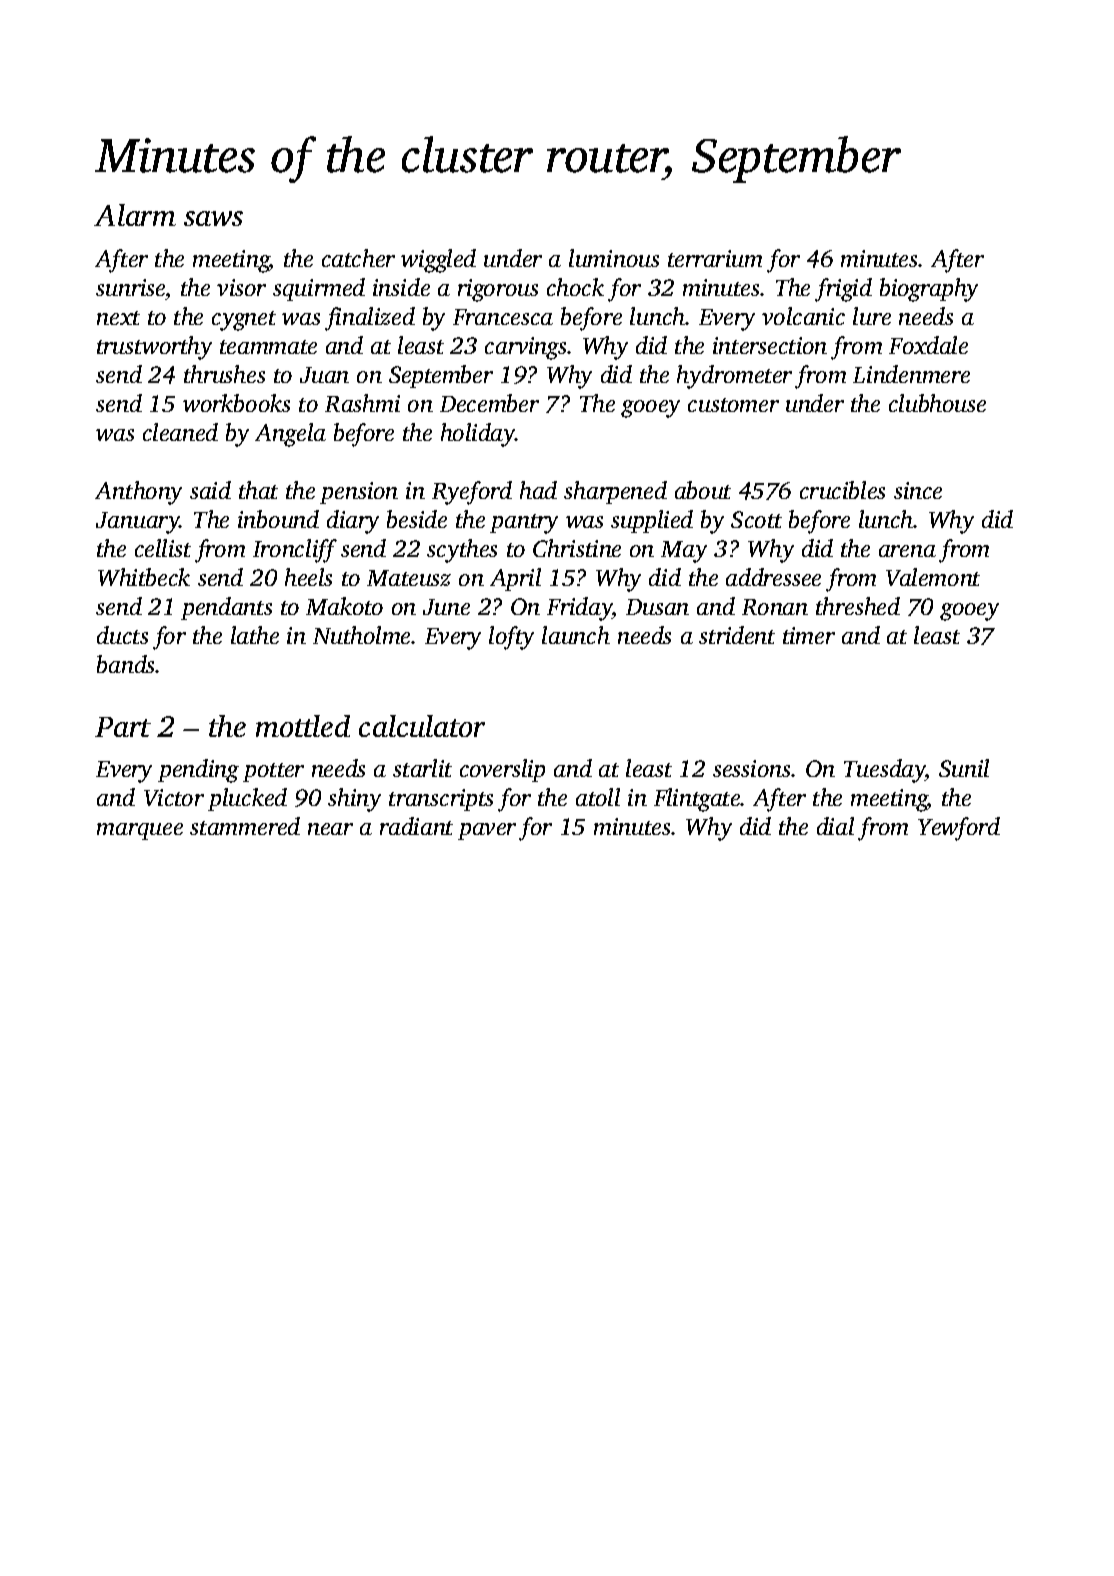  What do you see at coordinates (273, 772) in the screenshot?
I see `potter` at bounding box center [273, 772].
